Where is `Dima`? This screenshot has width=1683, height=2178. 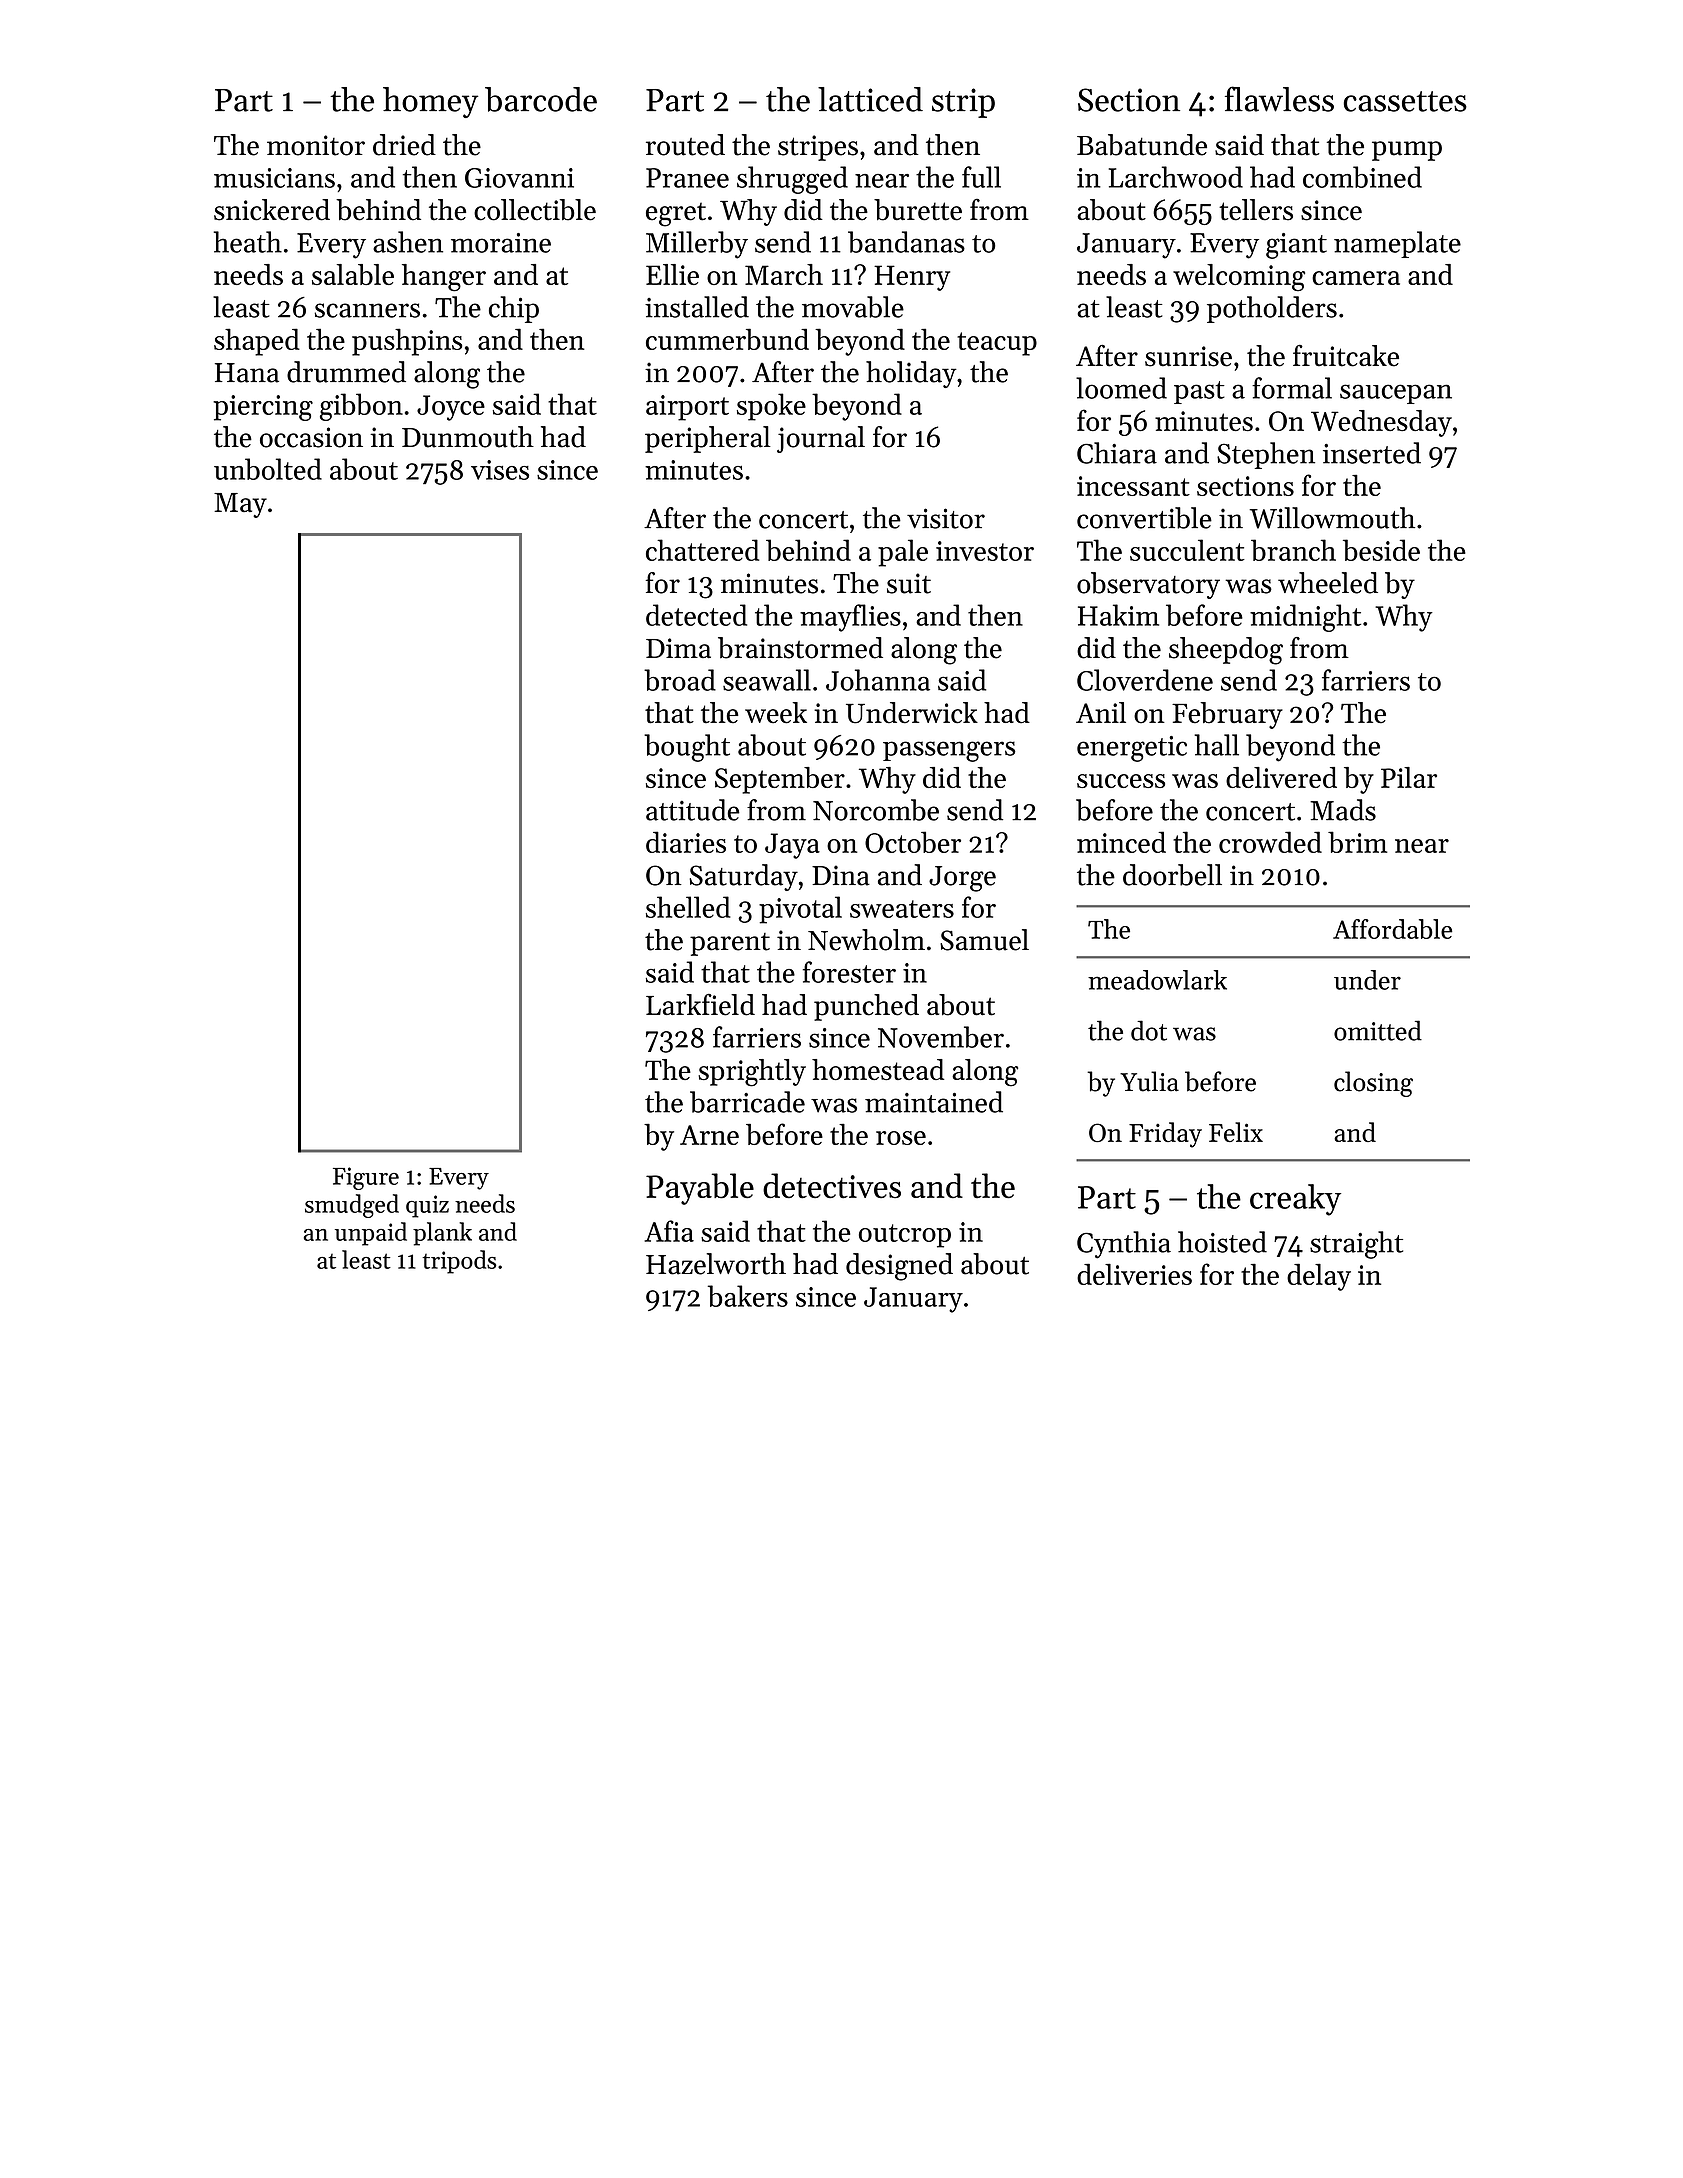
Dima is located at coordinates (678, 648).
